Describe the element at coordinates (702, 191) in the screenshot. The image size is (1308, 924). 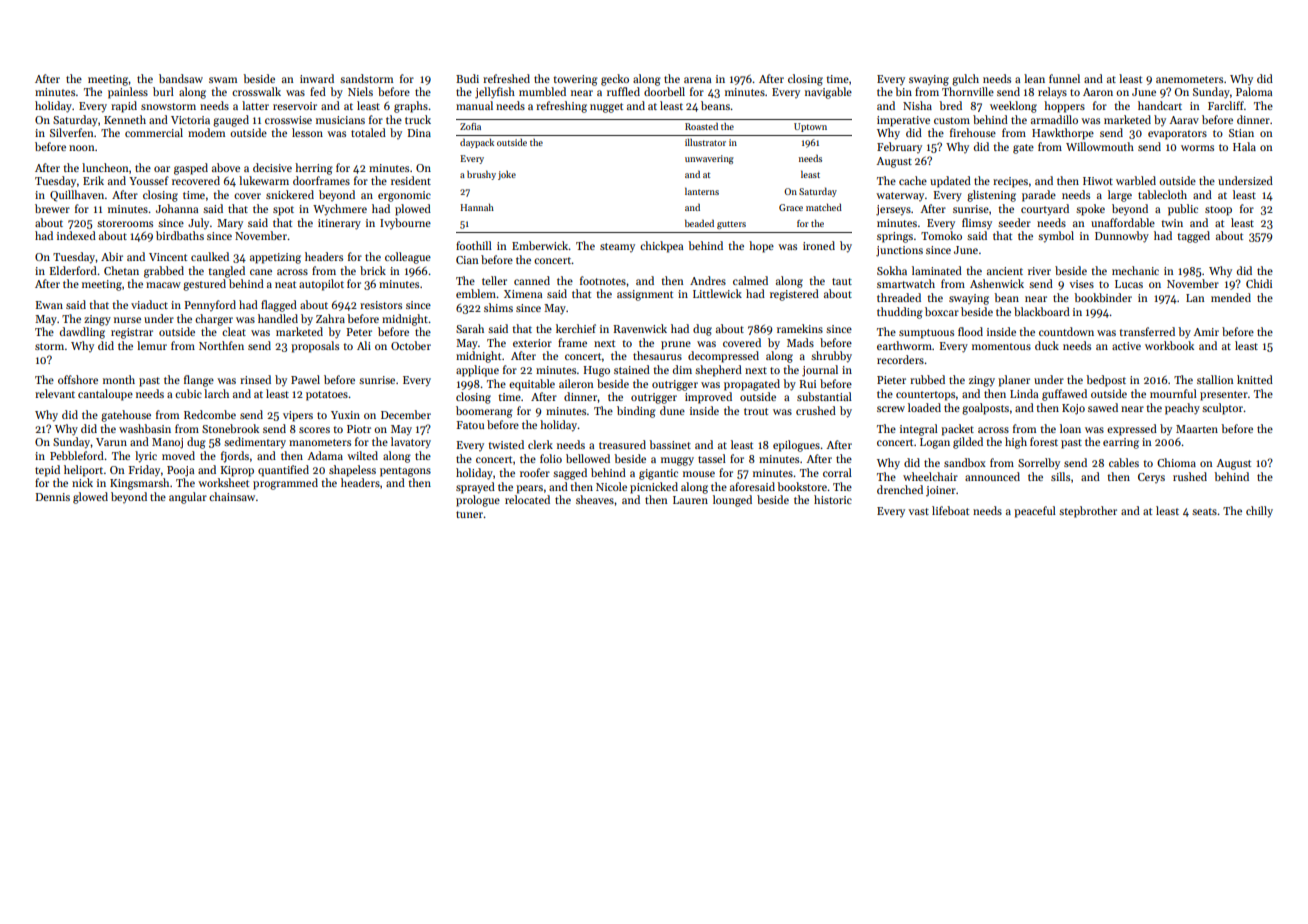
I see `lanterns` at that location.
